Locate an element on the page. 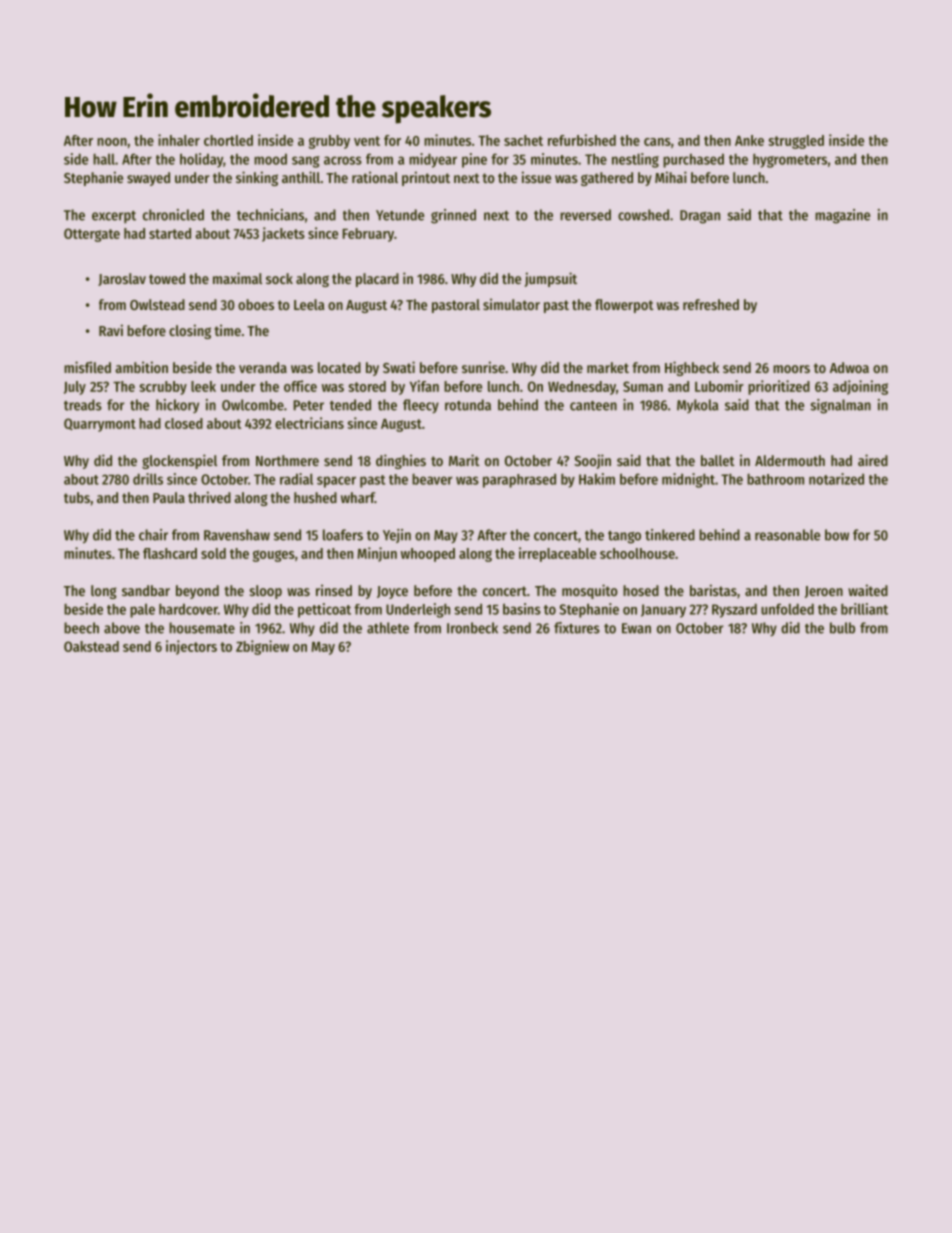  midyear is located at coordinates (433, 160).
